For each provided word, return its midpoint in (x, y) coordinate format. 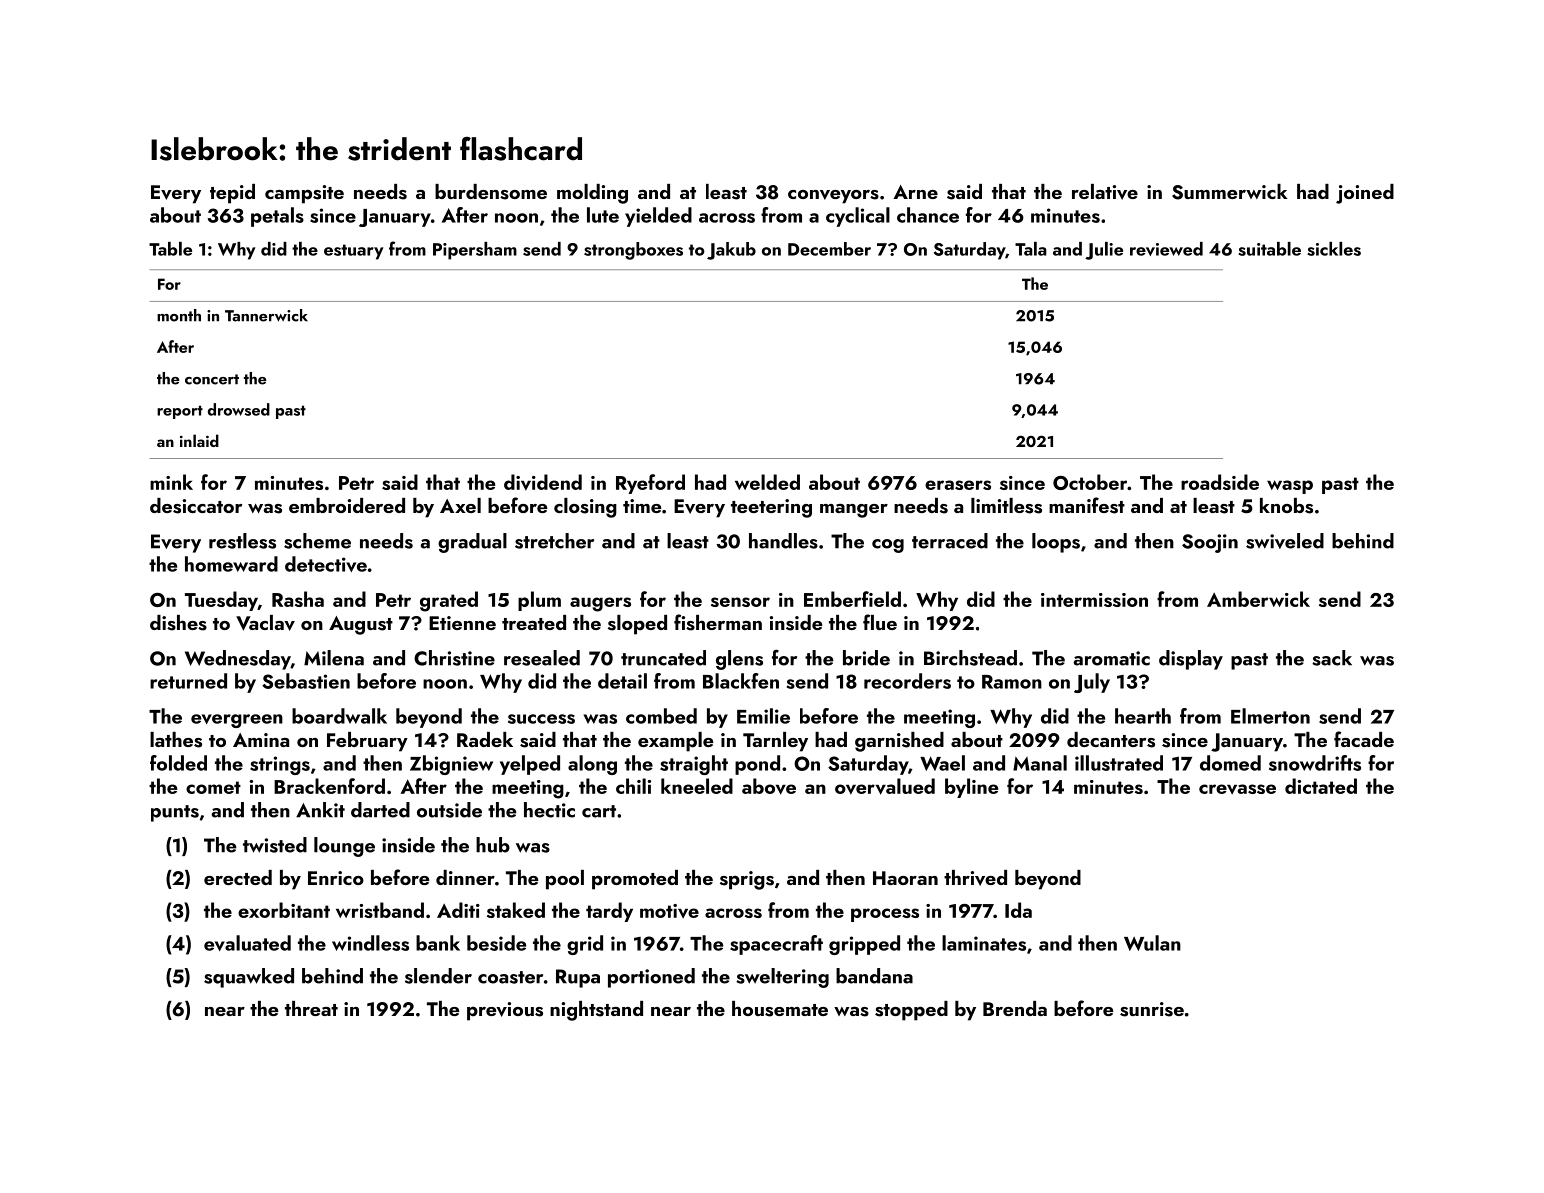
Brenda (1015, 1008)
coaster (510, 977)
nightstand (596, 1011)
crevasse (1237, 789)
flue (880, 622)
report (180, 412)
